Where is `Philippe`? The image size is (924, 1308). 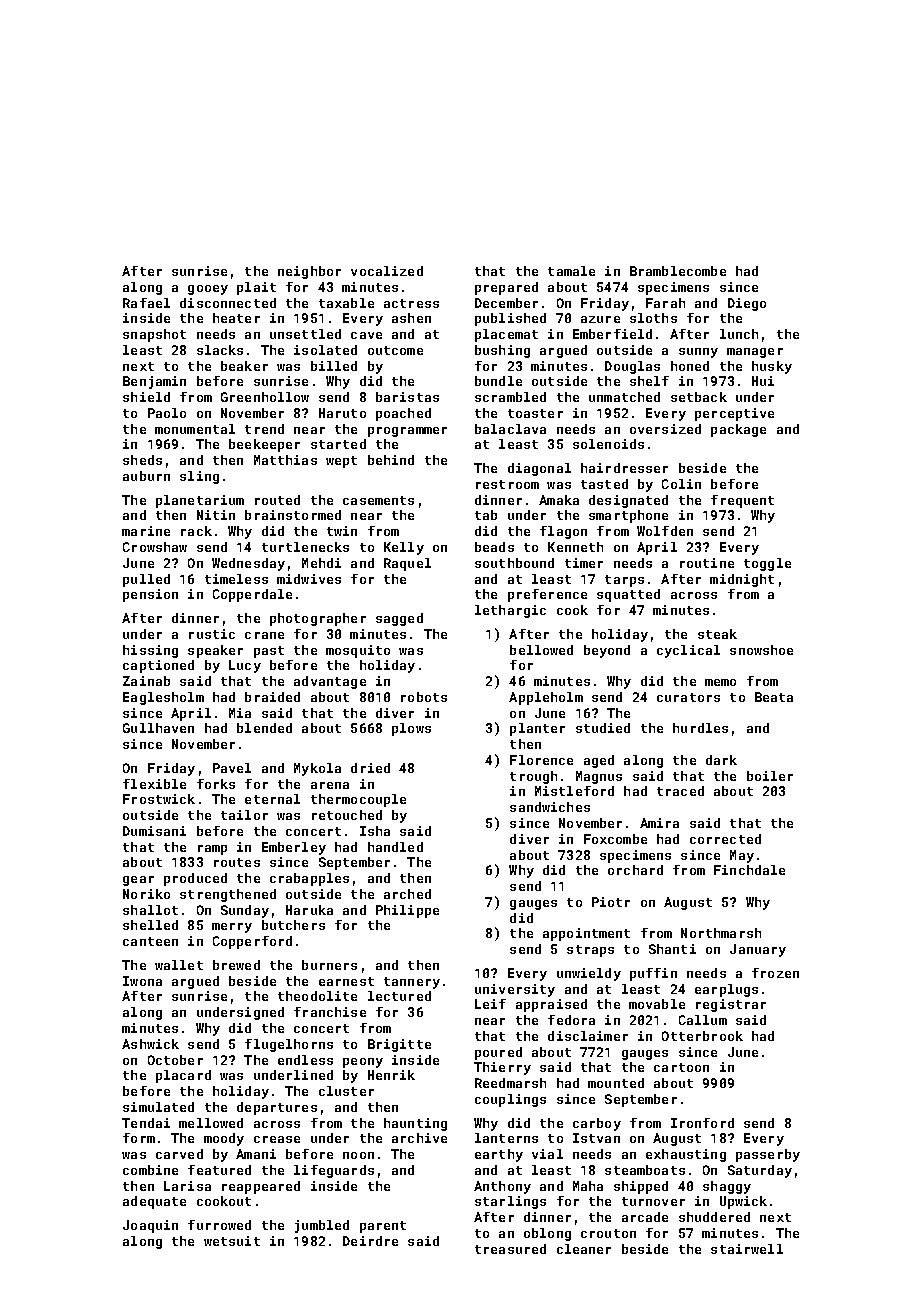
Philippe is located at coordinates (407, 911).
